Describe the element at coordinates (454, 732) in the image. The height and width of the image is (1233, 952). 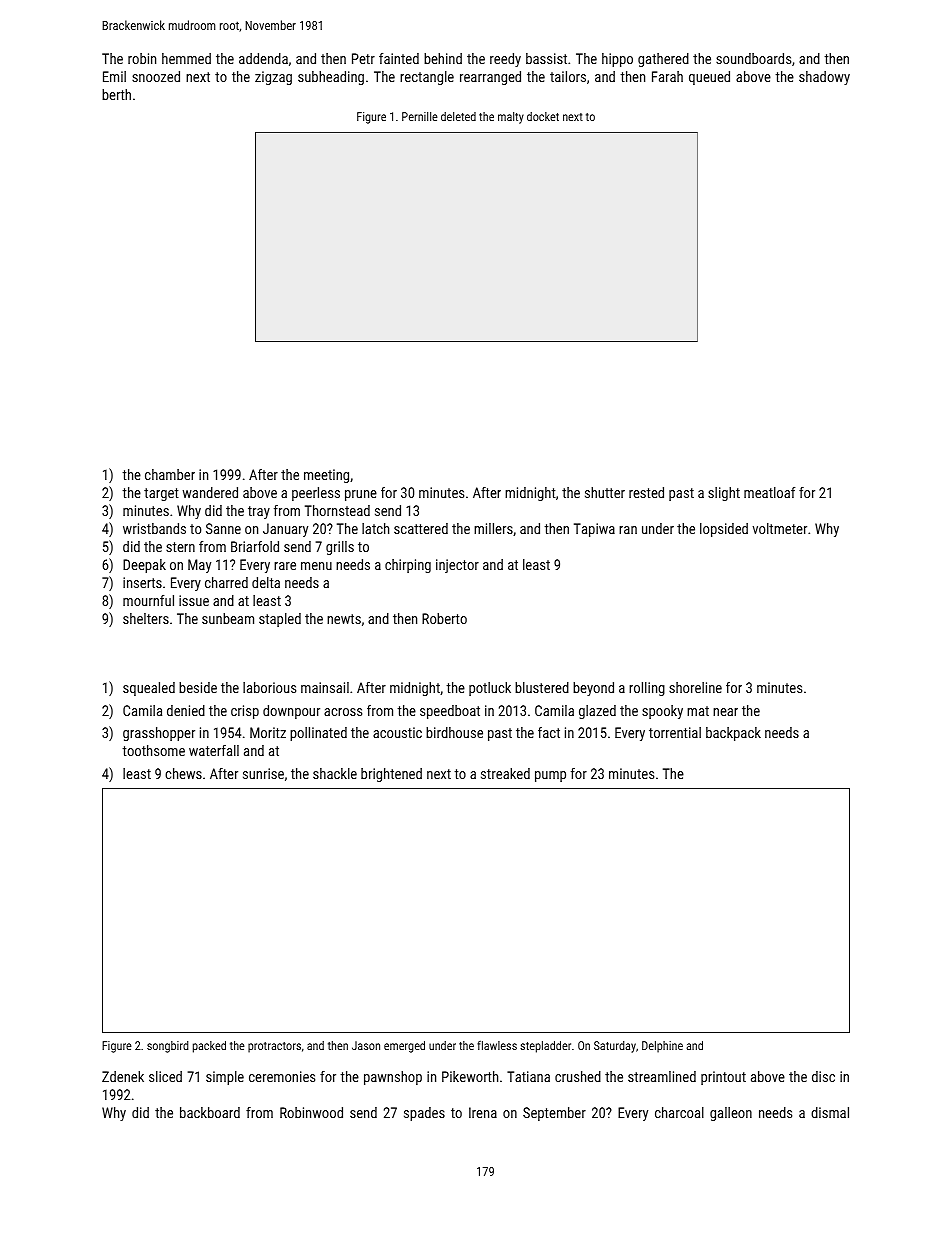
I see `birdhouse` at that location.
